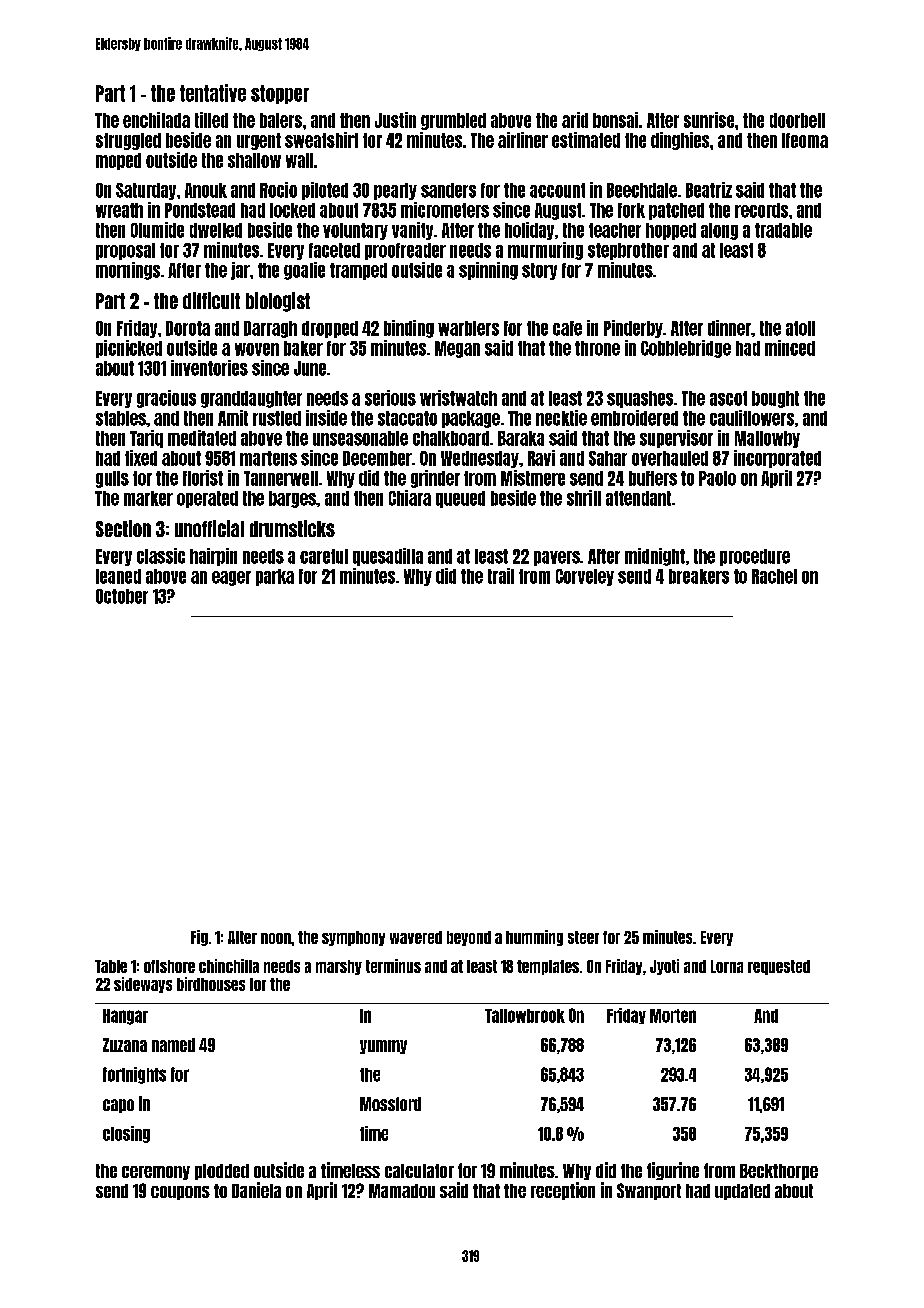 This screenshot has height=1308, width=924. Describe the element at coordinates (699, 576) in the screenshot. I see `breakers` at that location.
